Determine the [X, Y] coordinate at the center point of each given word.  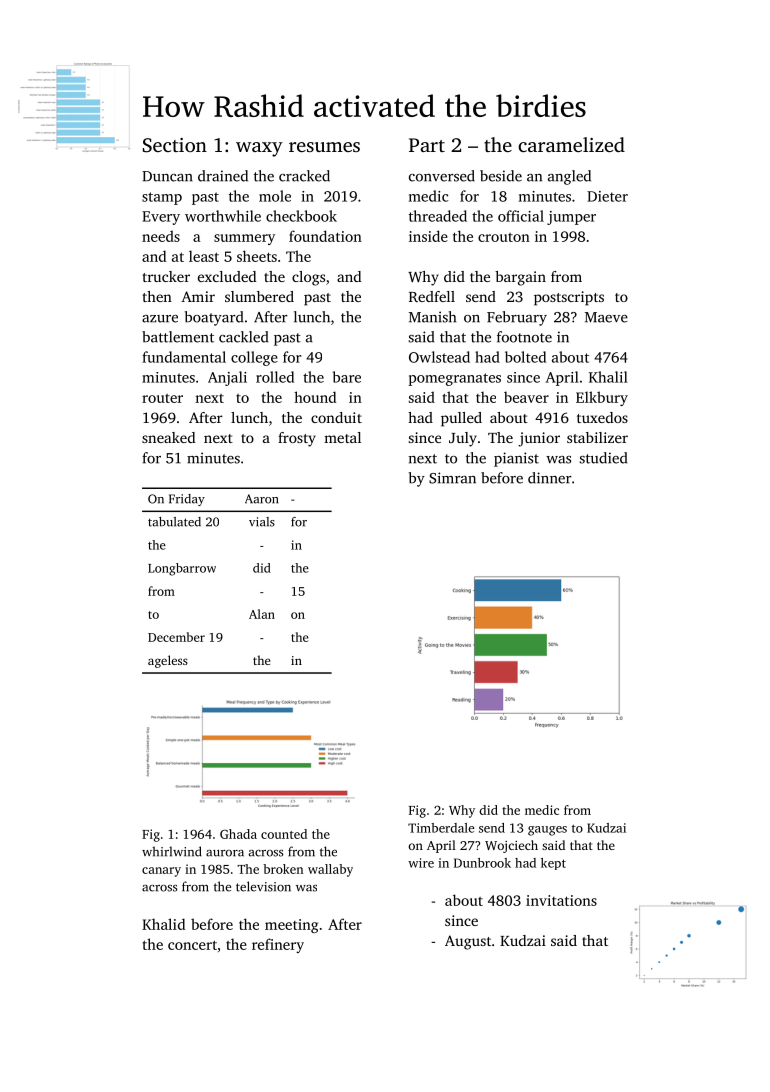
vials [262, 522]
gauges [547, 831]
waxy [259, 149]
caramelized [571, 144]
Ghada [238, 834]
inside [428, 236]
